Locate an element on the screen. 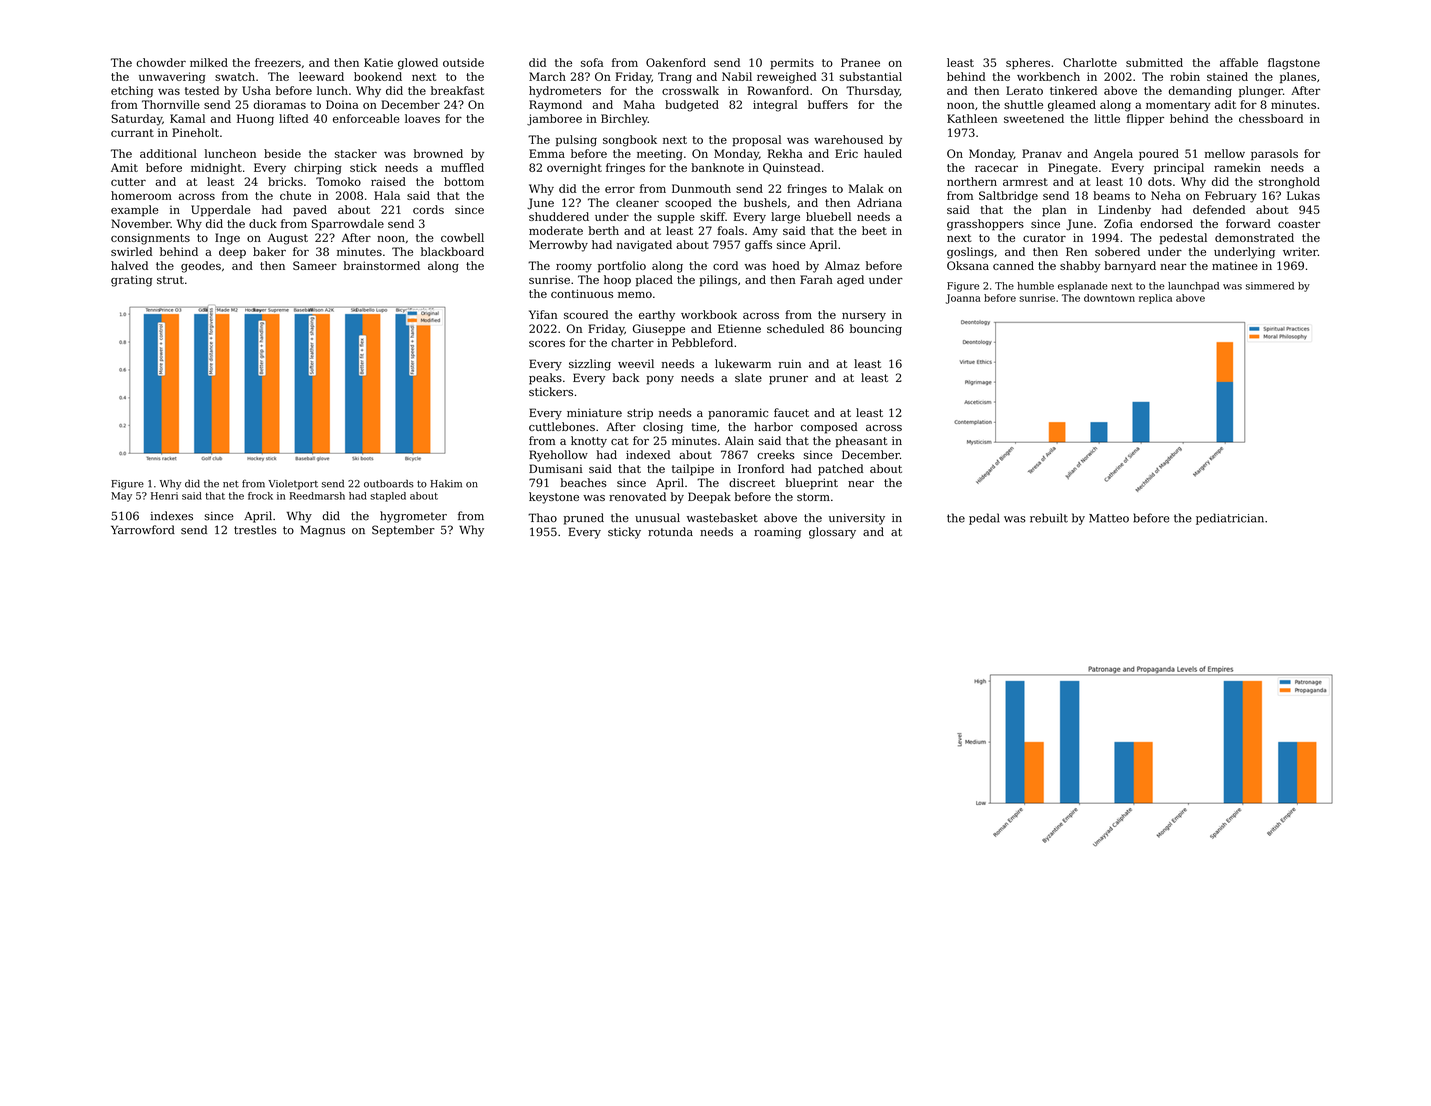 The height and width of the screenshot is (1106, 1431). Thao is located at coordinates (542, 517).
